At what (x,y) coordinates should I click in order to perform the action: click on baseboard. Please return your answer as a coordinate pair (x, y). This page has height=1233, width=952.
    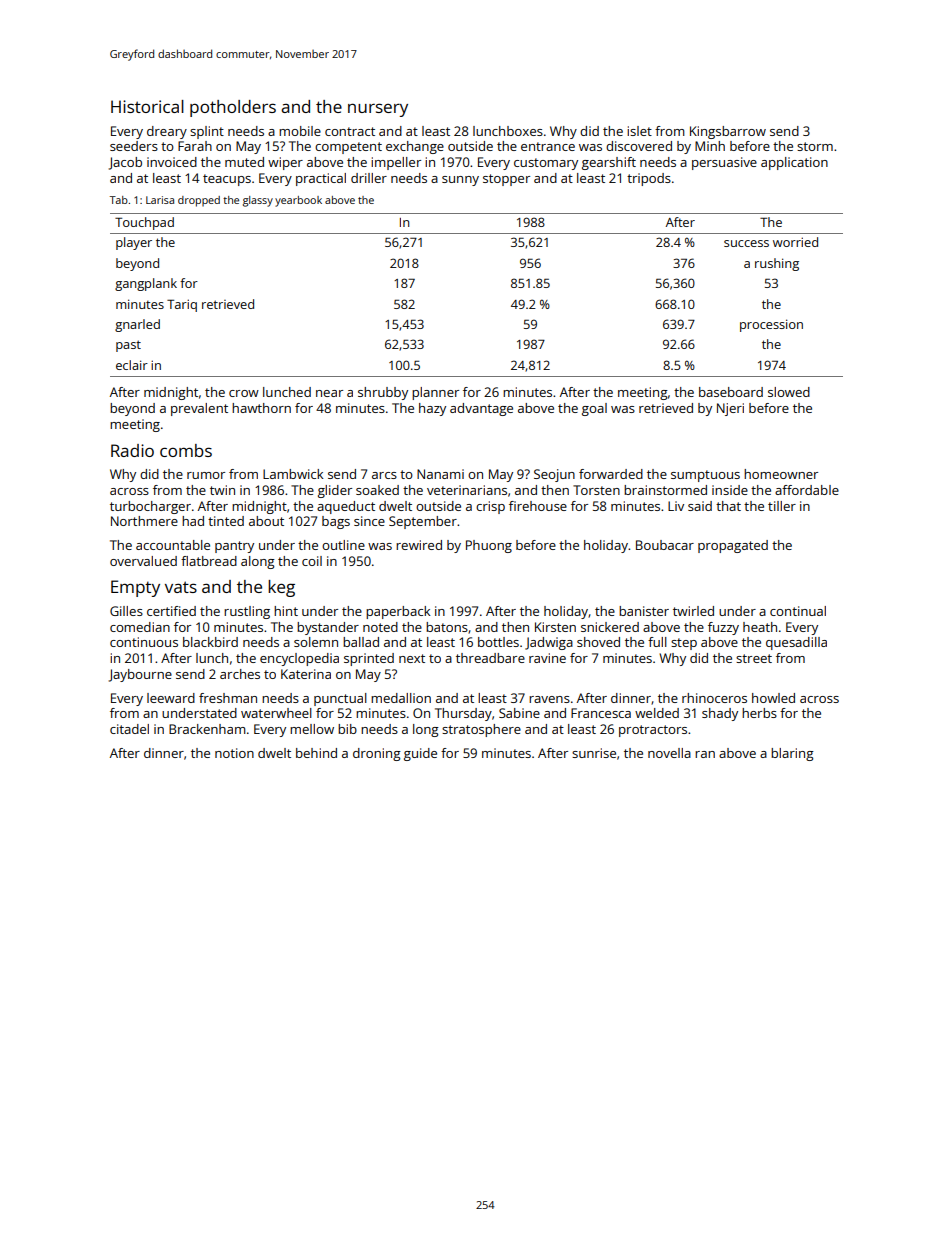
    Looking at the image, I should click on (731, 392).
